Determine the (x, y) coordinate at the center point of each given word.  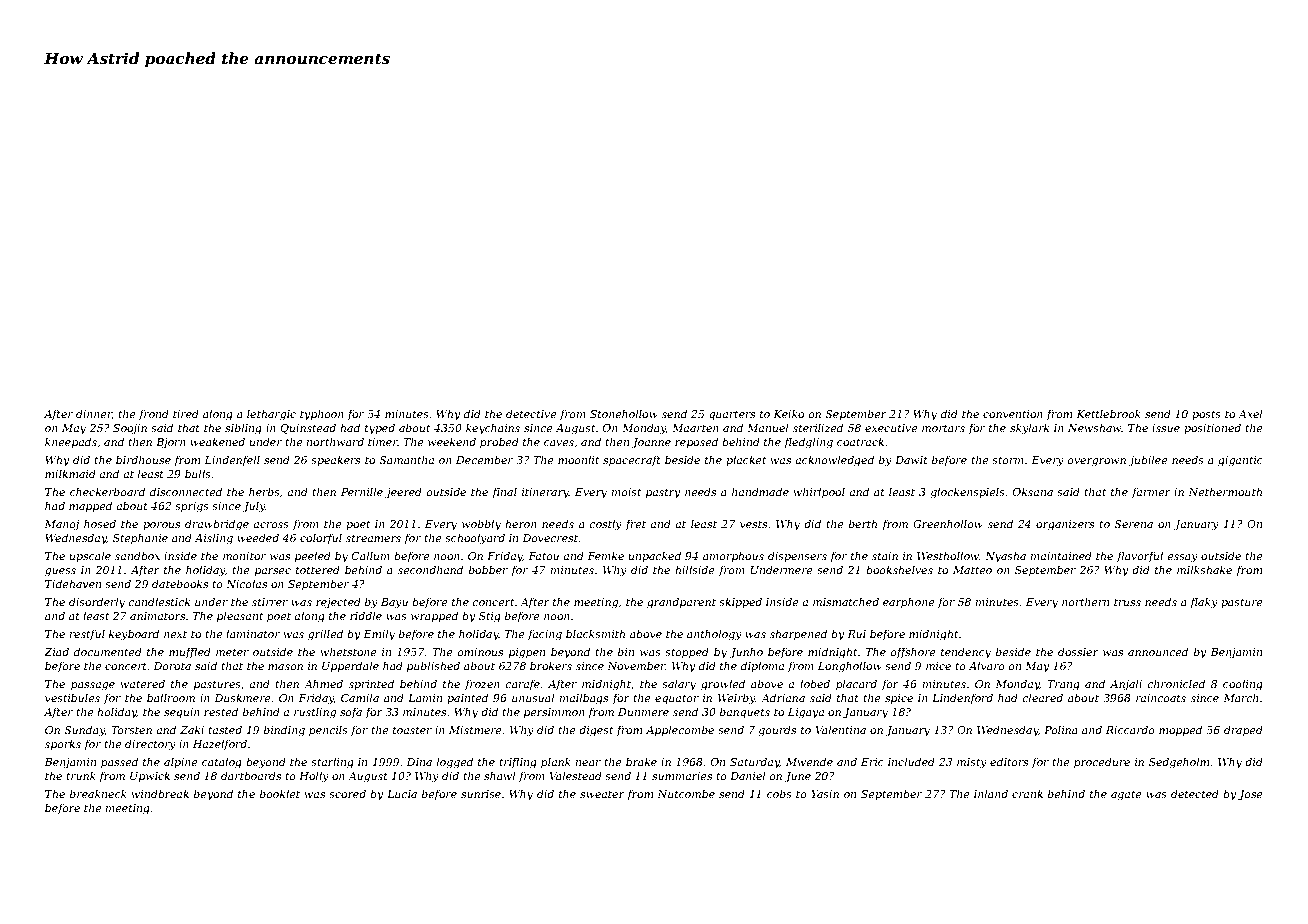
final (504, 492)
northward (335, 441)
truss (1127, 602)
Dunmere (643, 712)
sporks (63, 745)
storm (1008, 460)
